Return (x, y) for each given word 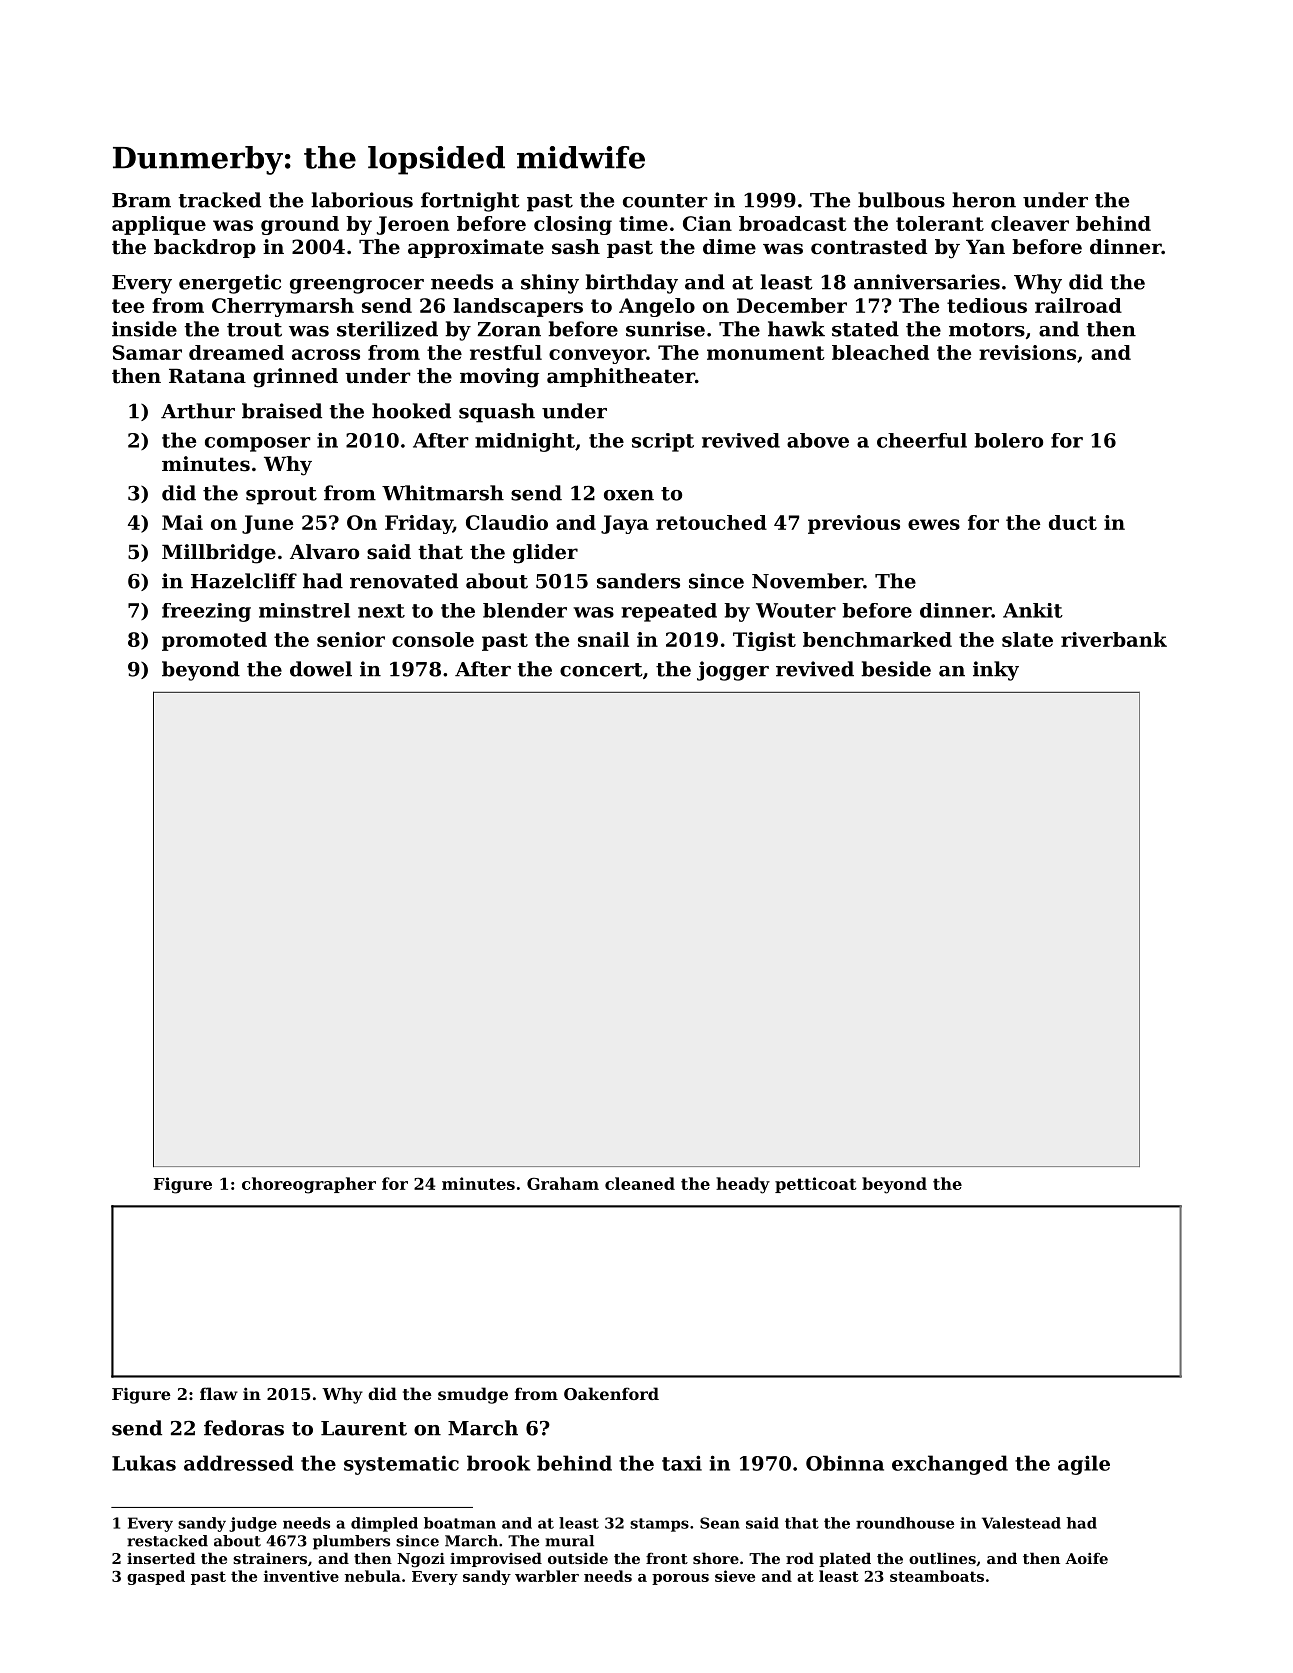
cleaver (1030, 223)
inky (996, 671)
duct (1073, 522)
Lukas (144, 1463)
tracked (219, 200)
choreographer (309, 1185)
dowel (321, 669)
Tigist (764, 641)
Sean (720, 1523)
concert (601, 670)
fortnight (470, 202)
